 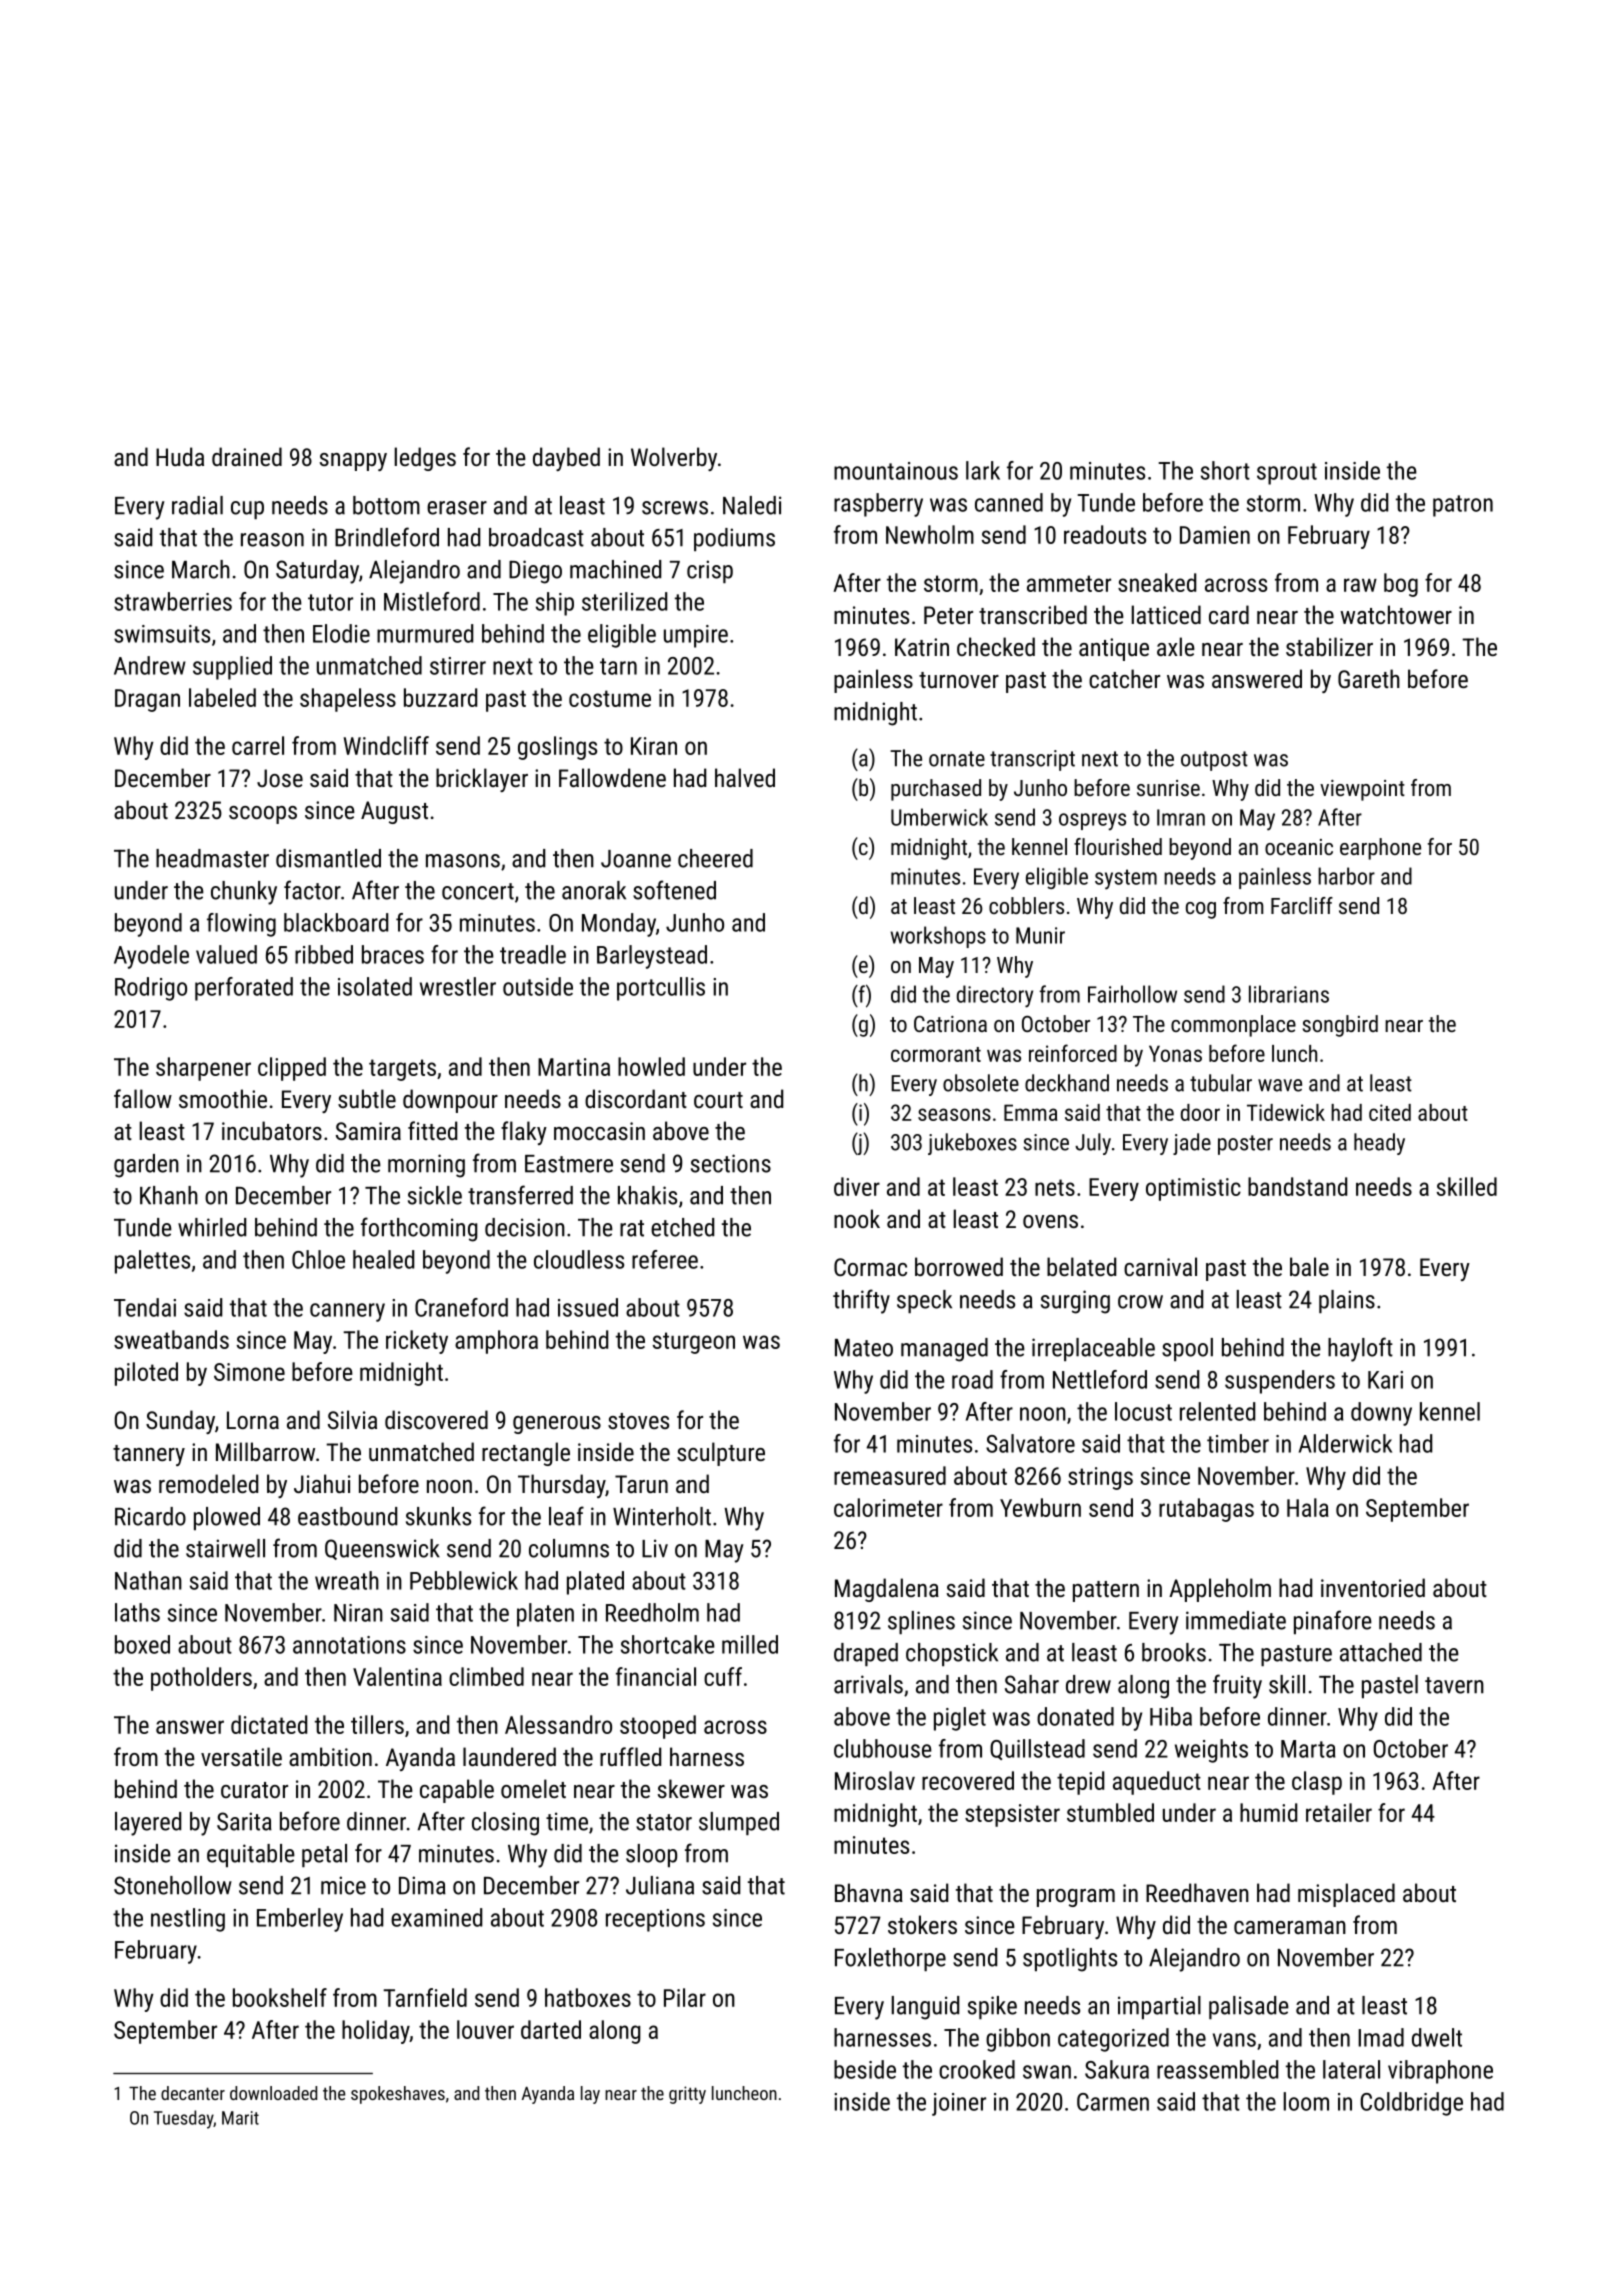 What do you see at coordinates (1159, 2007) in the document?
I see `impartial` at bounding box center [1159, 2007].
